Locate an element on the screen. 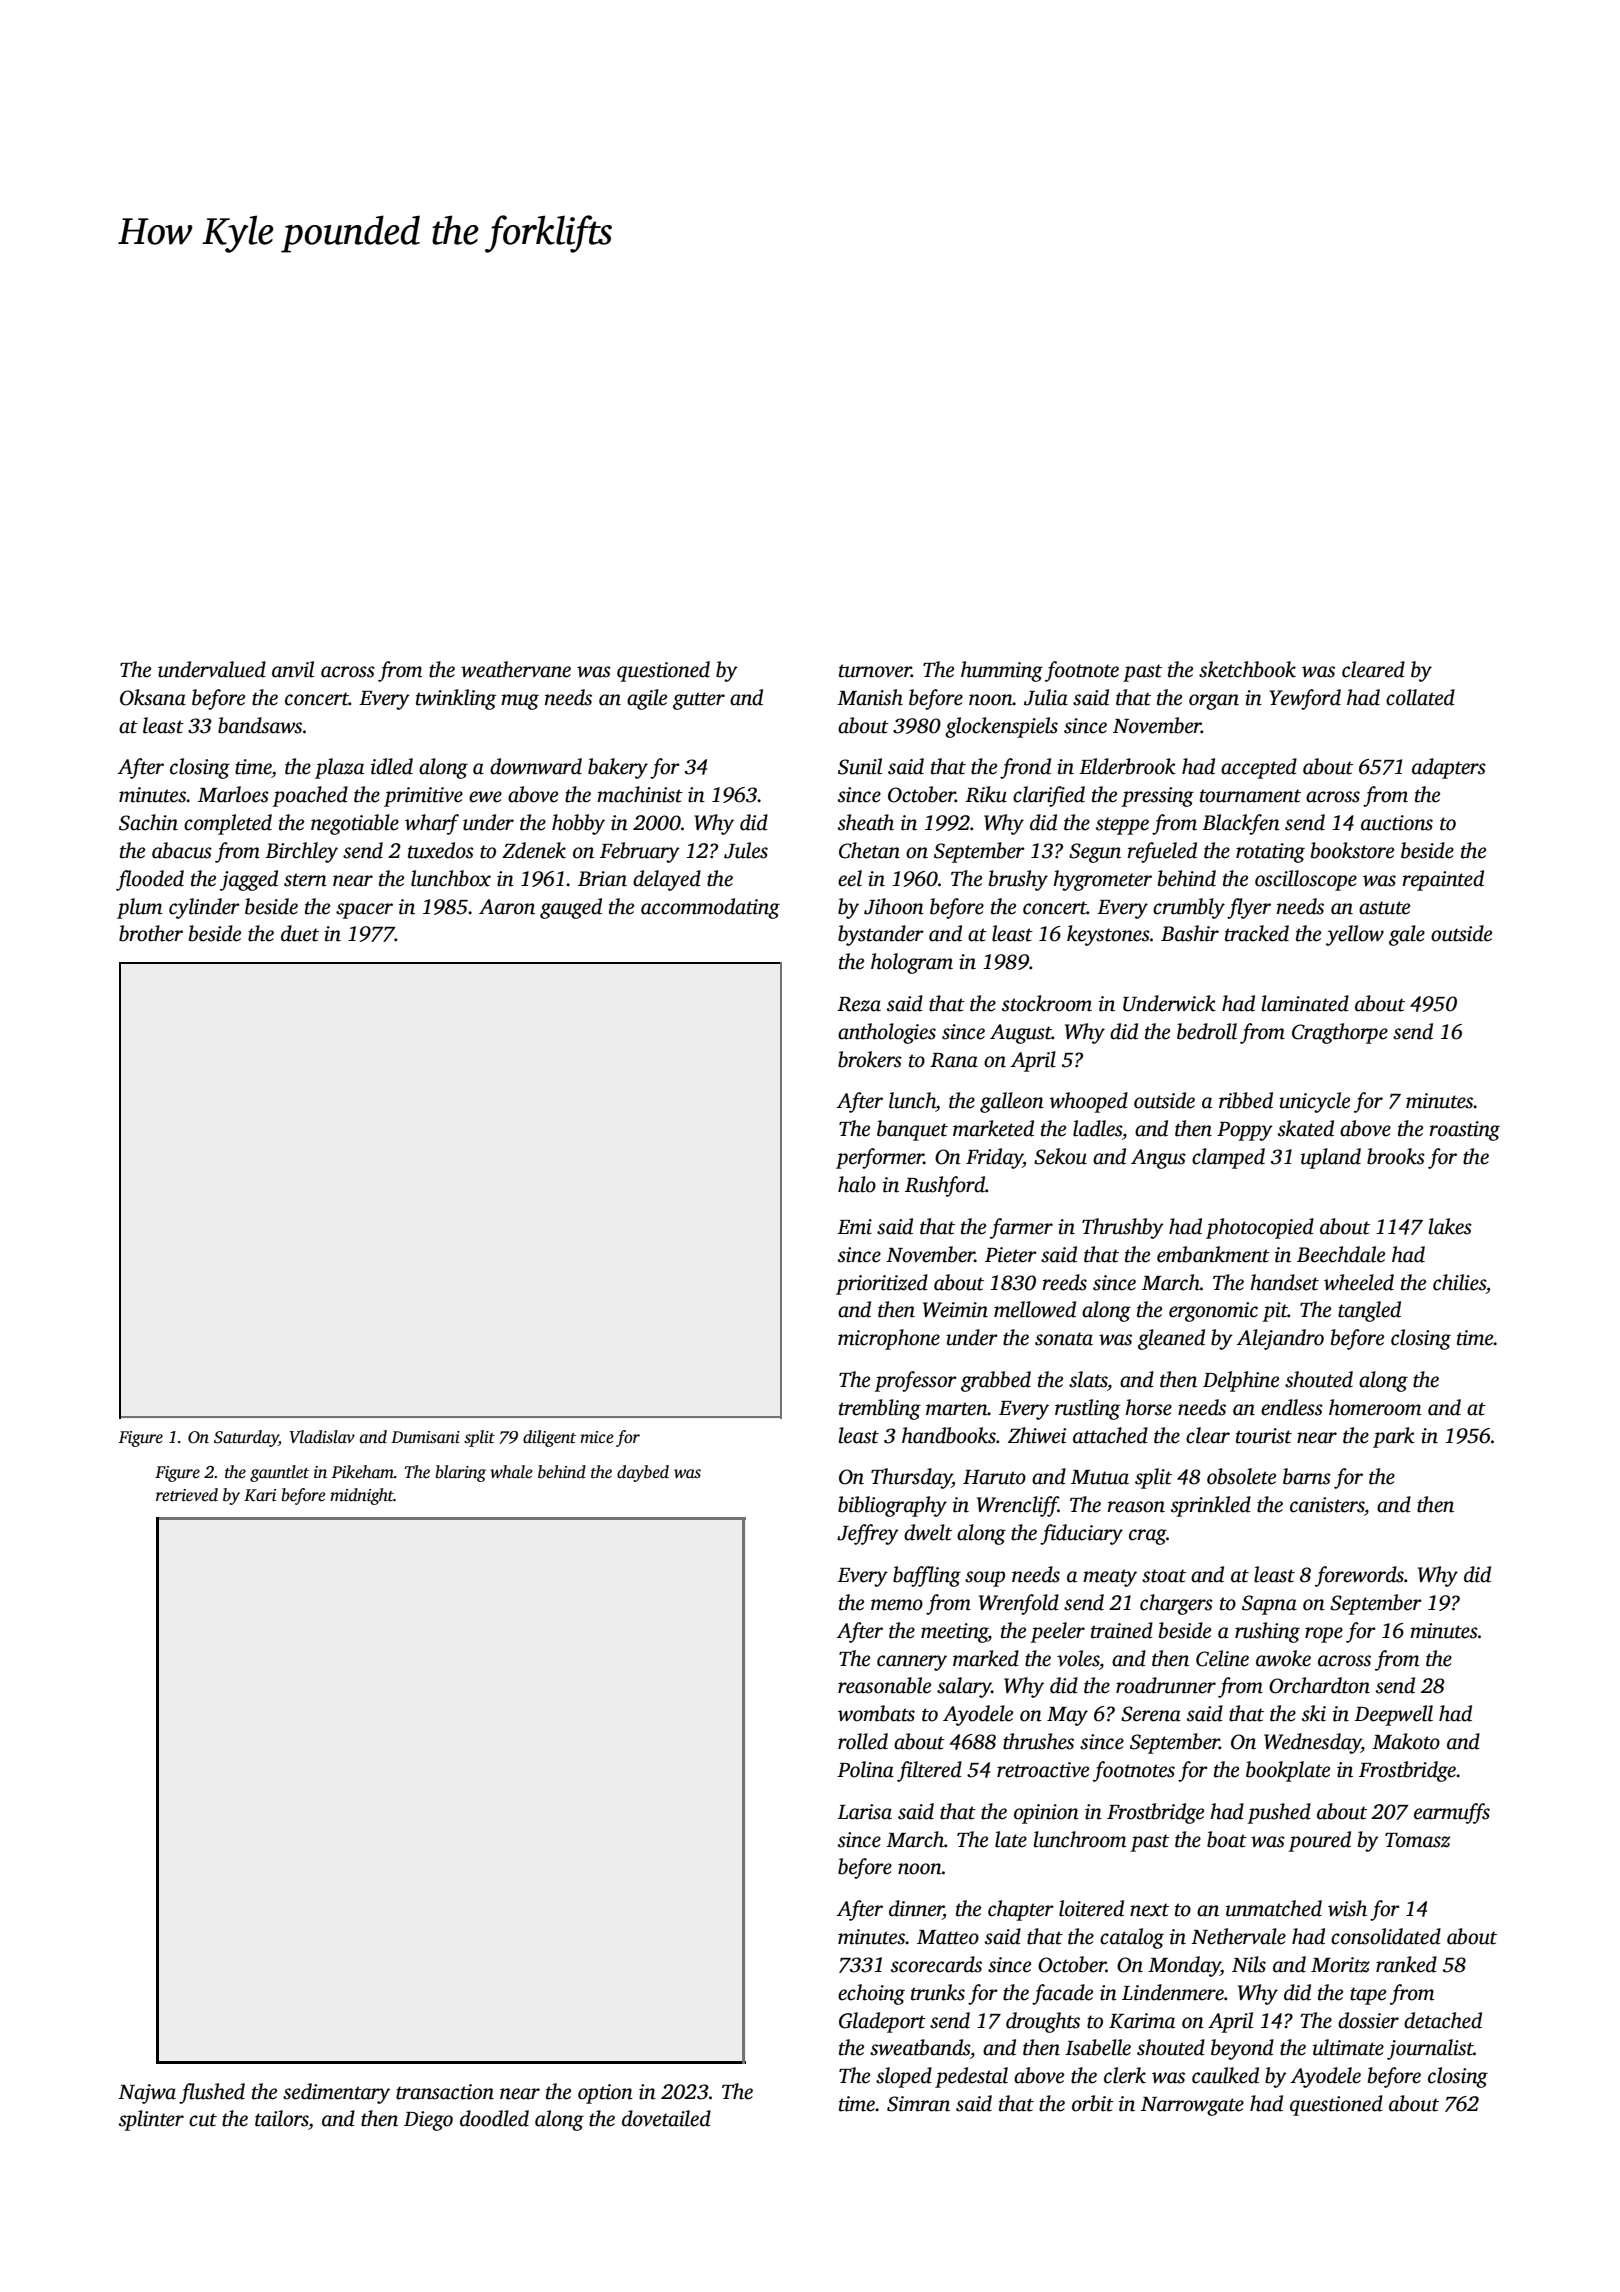 The width and height of the screenshot is (1620, 2292). Simran is located at coordinates (918, 2104).
